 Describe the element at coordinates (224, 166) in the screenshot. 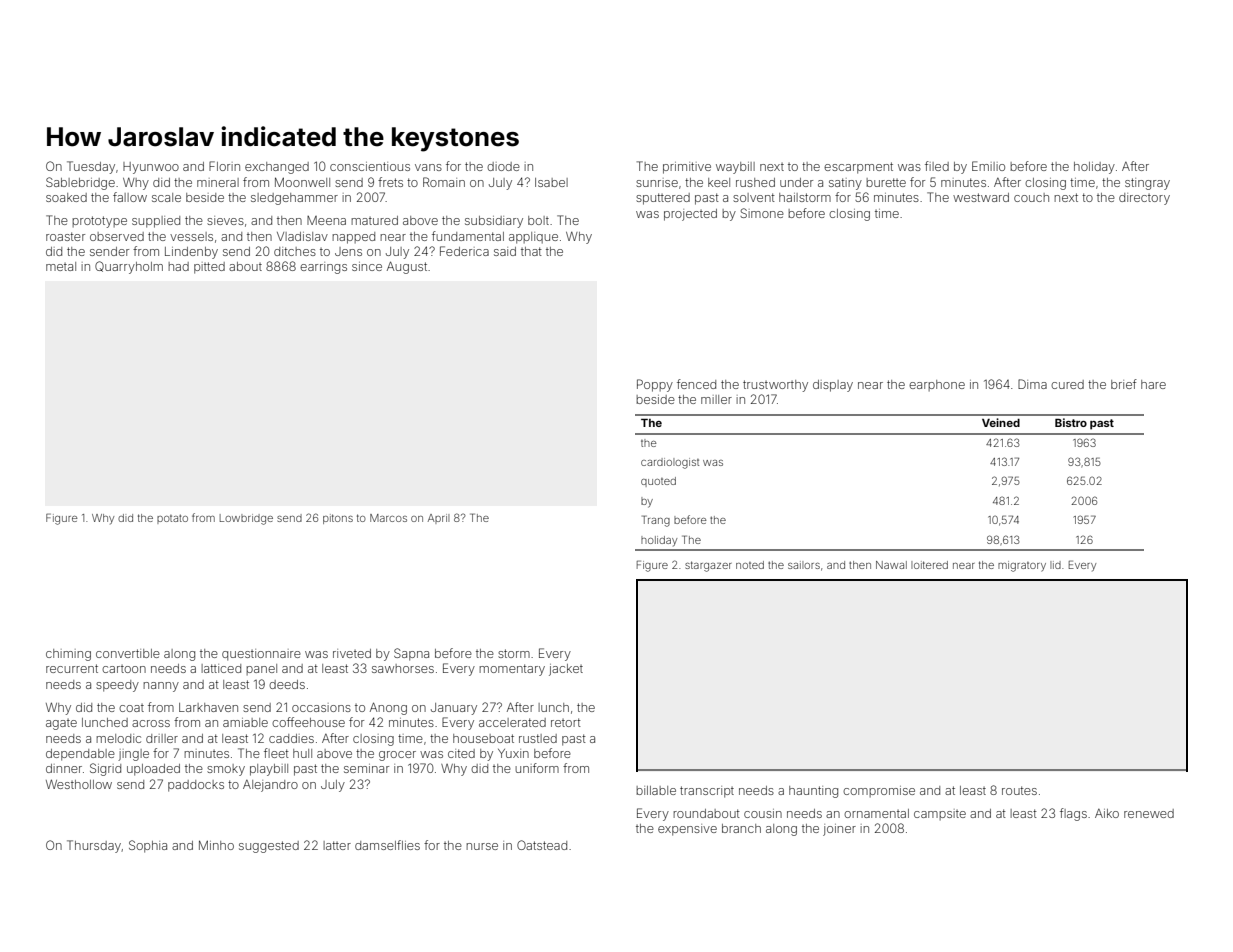

I see `Florin` at that location.
